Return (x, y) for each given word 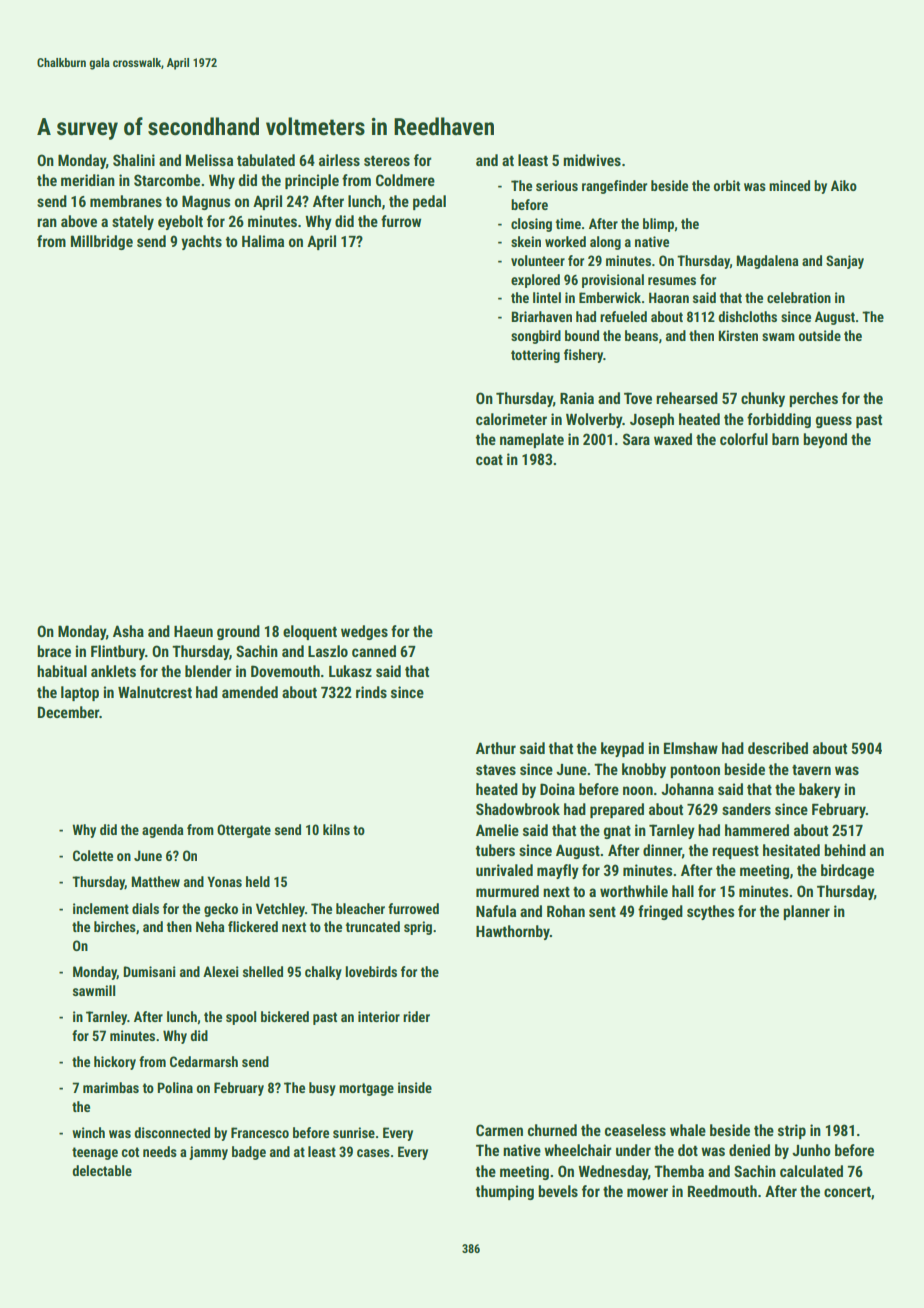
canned (374, 651)
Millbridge (102, 242)
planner (806, 912)
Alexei (221, 971)
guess (834, 422)
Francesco (260, 1132)
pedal (429, 202)
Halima (263, 241)
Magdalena (767, 262)
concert (847, 1192)
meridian (88, 180)
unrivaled (504, 870)
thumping (505, 1192)
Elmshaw (691, 748)
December (68, 712)
